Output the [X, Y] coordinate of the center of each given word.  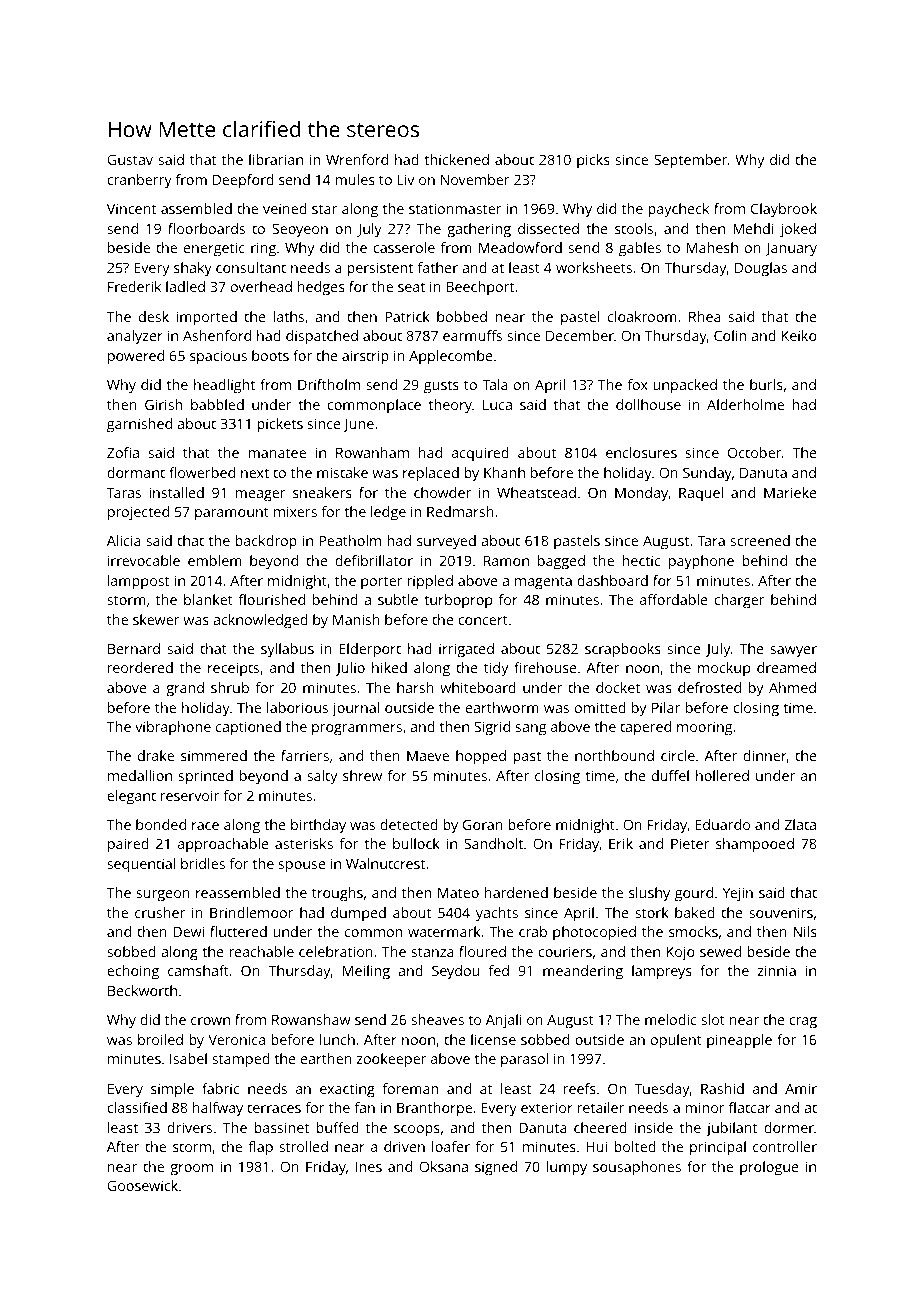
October [755, 452]
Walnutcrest [386, 863]
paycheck [678, 210]
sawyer [794, 652]
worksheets [594, 267]
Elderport [370, 650]
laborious [297, 707]
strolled [303, 1146]
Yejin [738, 894]
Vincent [132, 208]
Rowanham [372, 452]
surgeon [163, 896]
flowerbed [202, 472]
